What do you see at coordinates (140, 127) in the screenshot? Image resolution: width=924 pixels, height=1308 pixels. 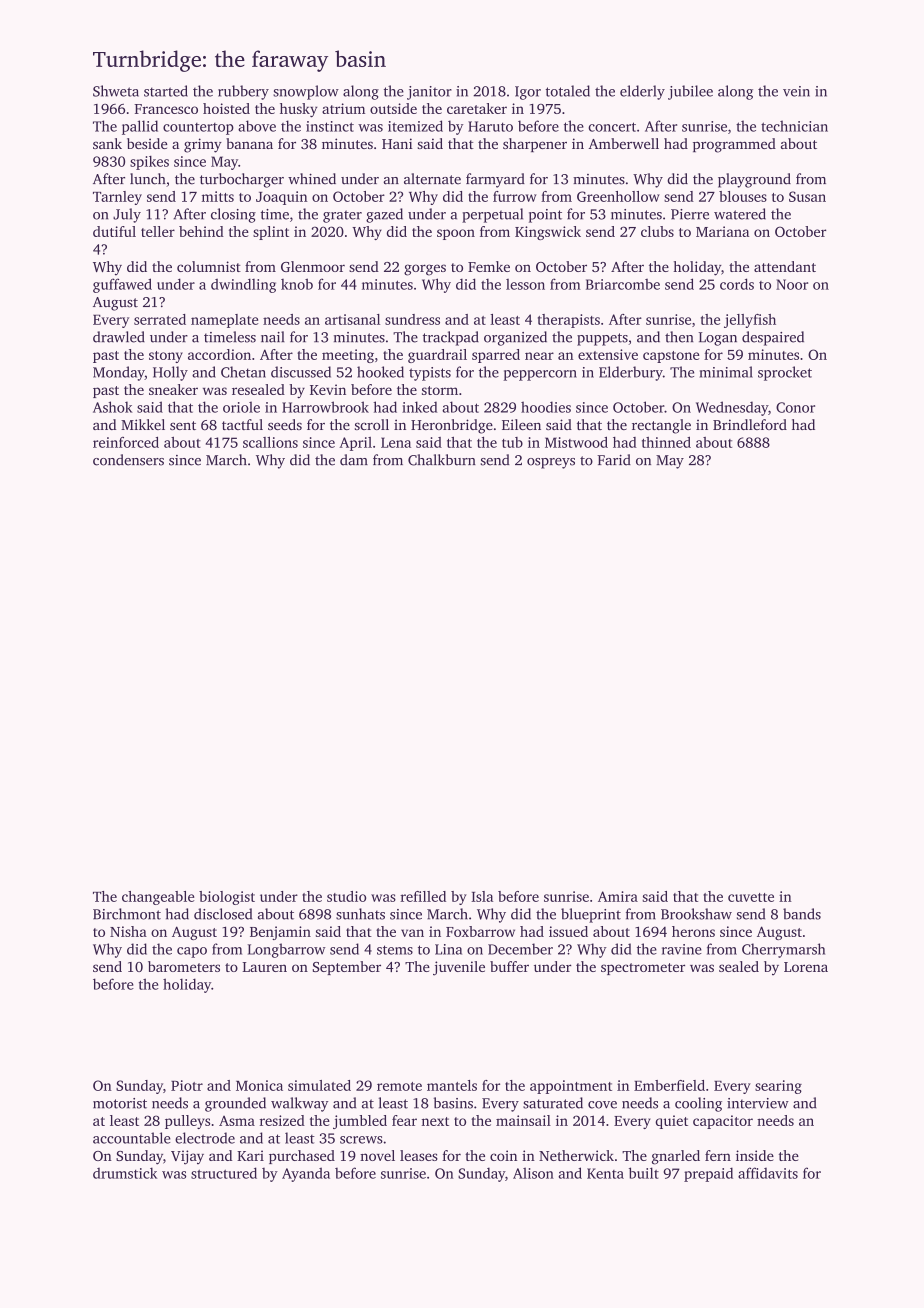 I see `pallid` at bounding box center [140, 127].
